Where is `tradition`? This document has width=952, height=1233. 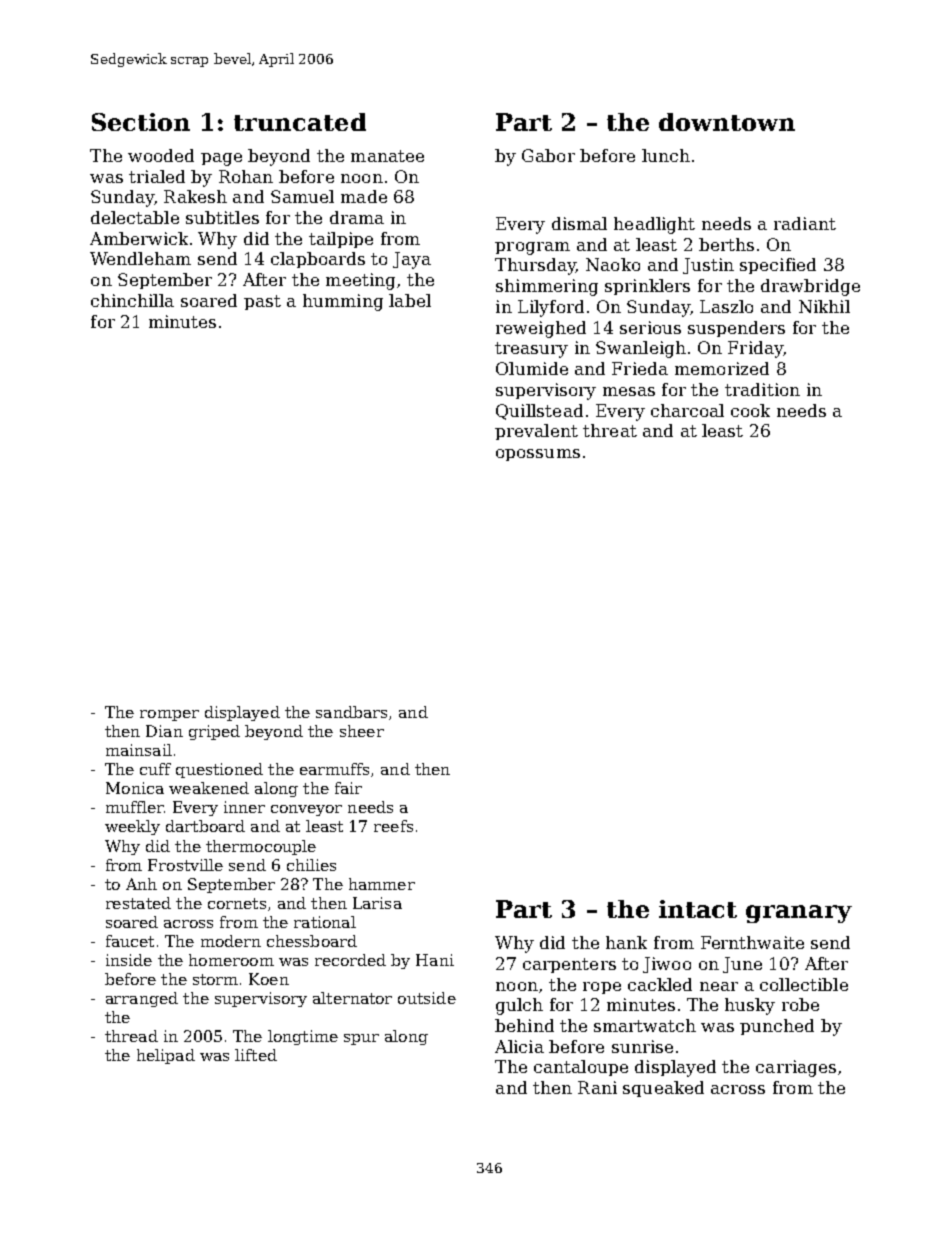
tradition is located at coordinates (762, 389).
